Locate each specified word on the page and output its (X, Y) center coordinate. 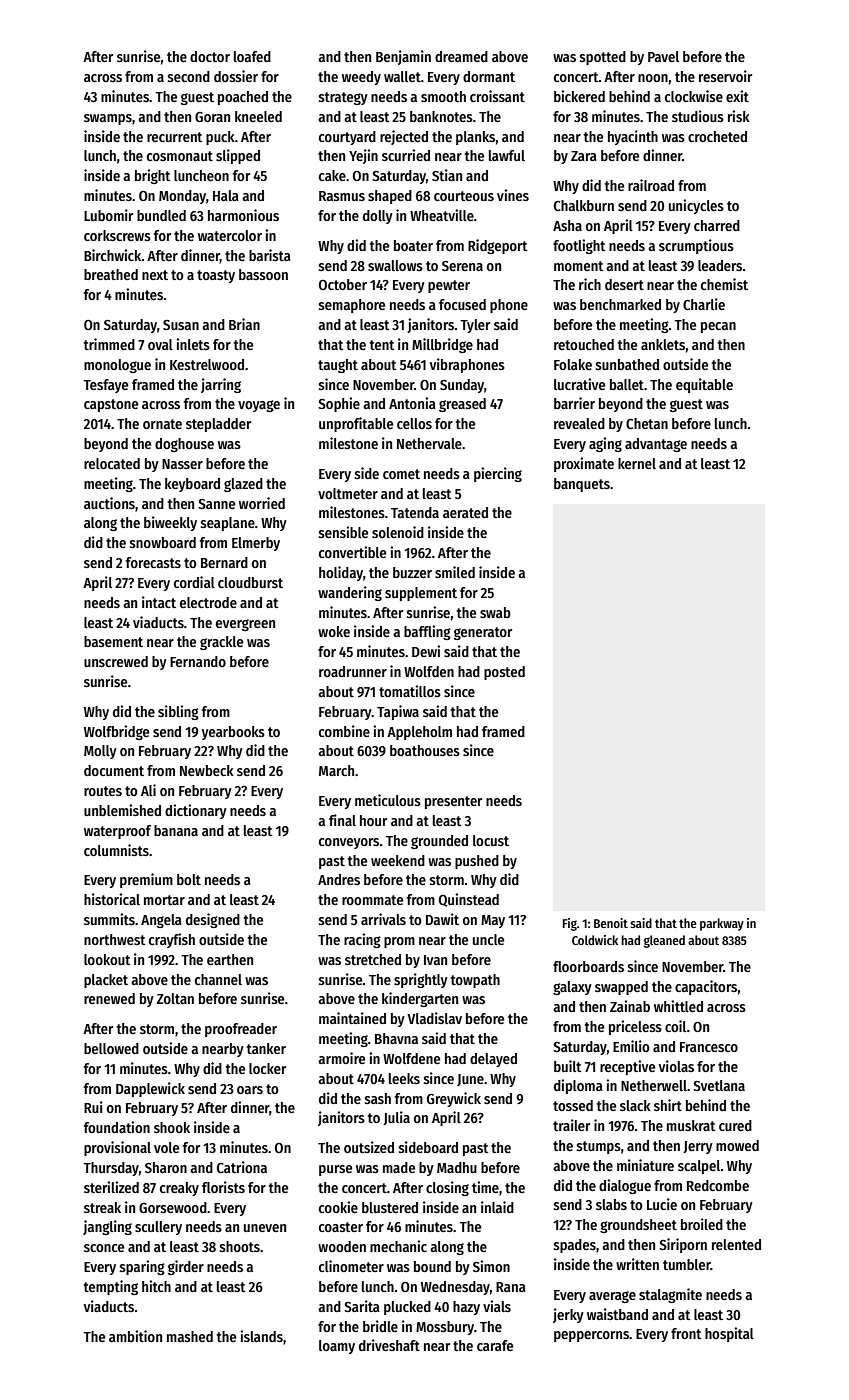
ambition (135, 1336)
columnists (116, 850)
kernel (637, 463)
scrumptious (696, 246)
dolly (378, 217)
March (336, 770)
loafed (252, 56)
